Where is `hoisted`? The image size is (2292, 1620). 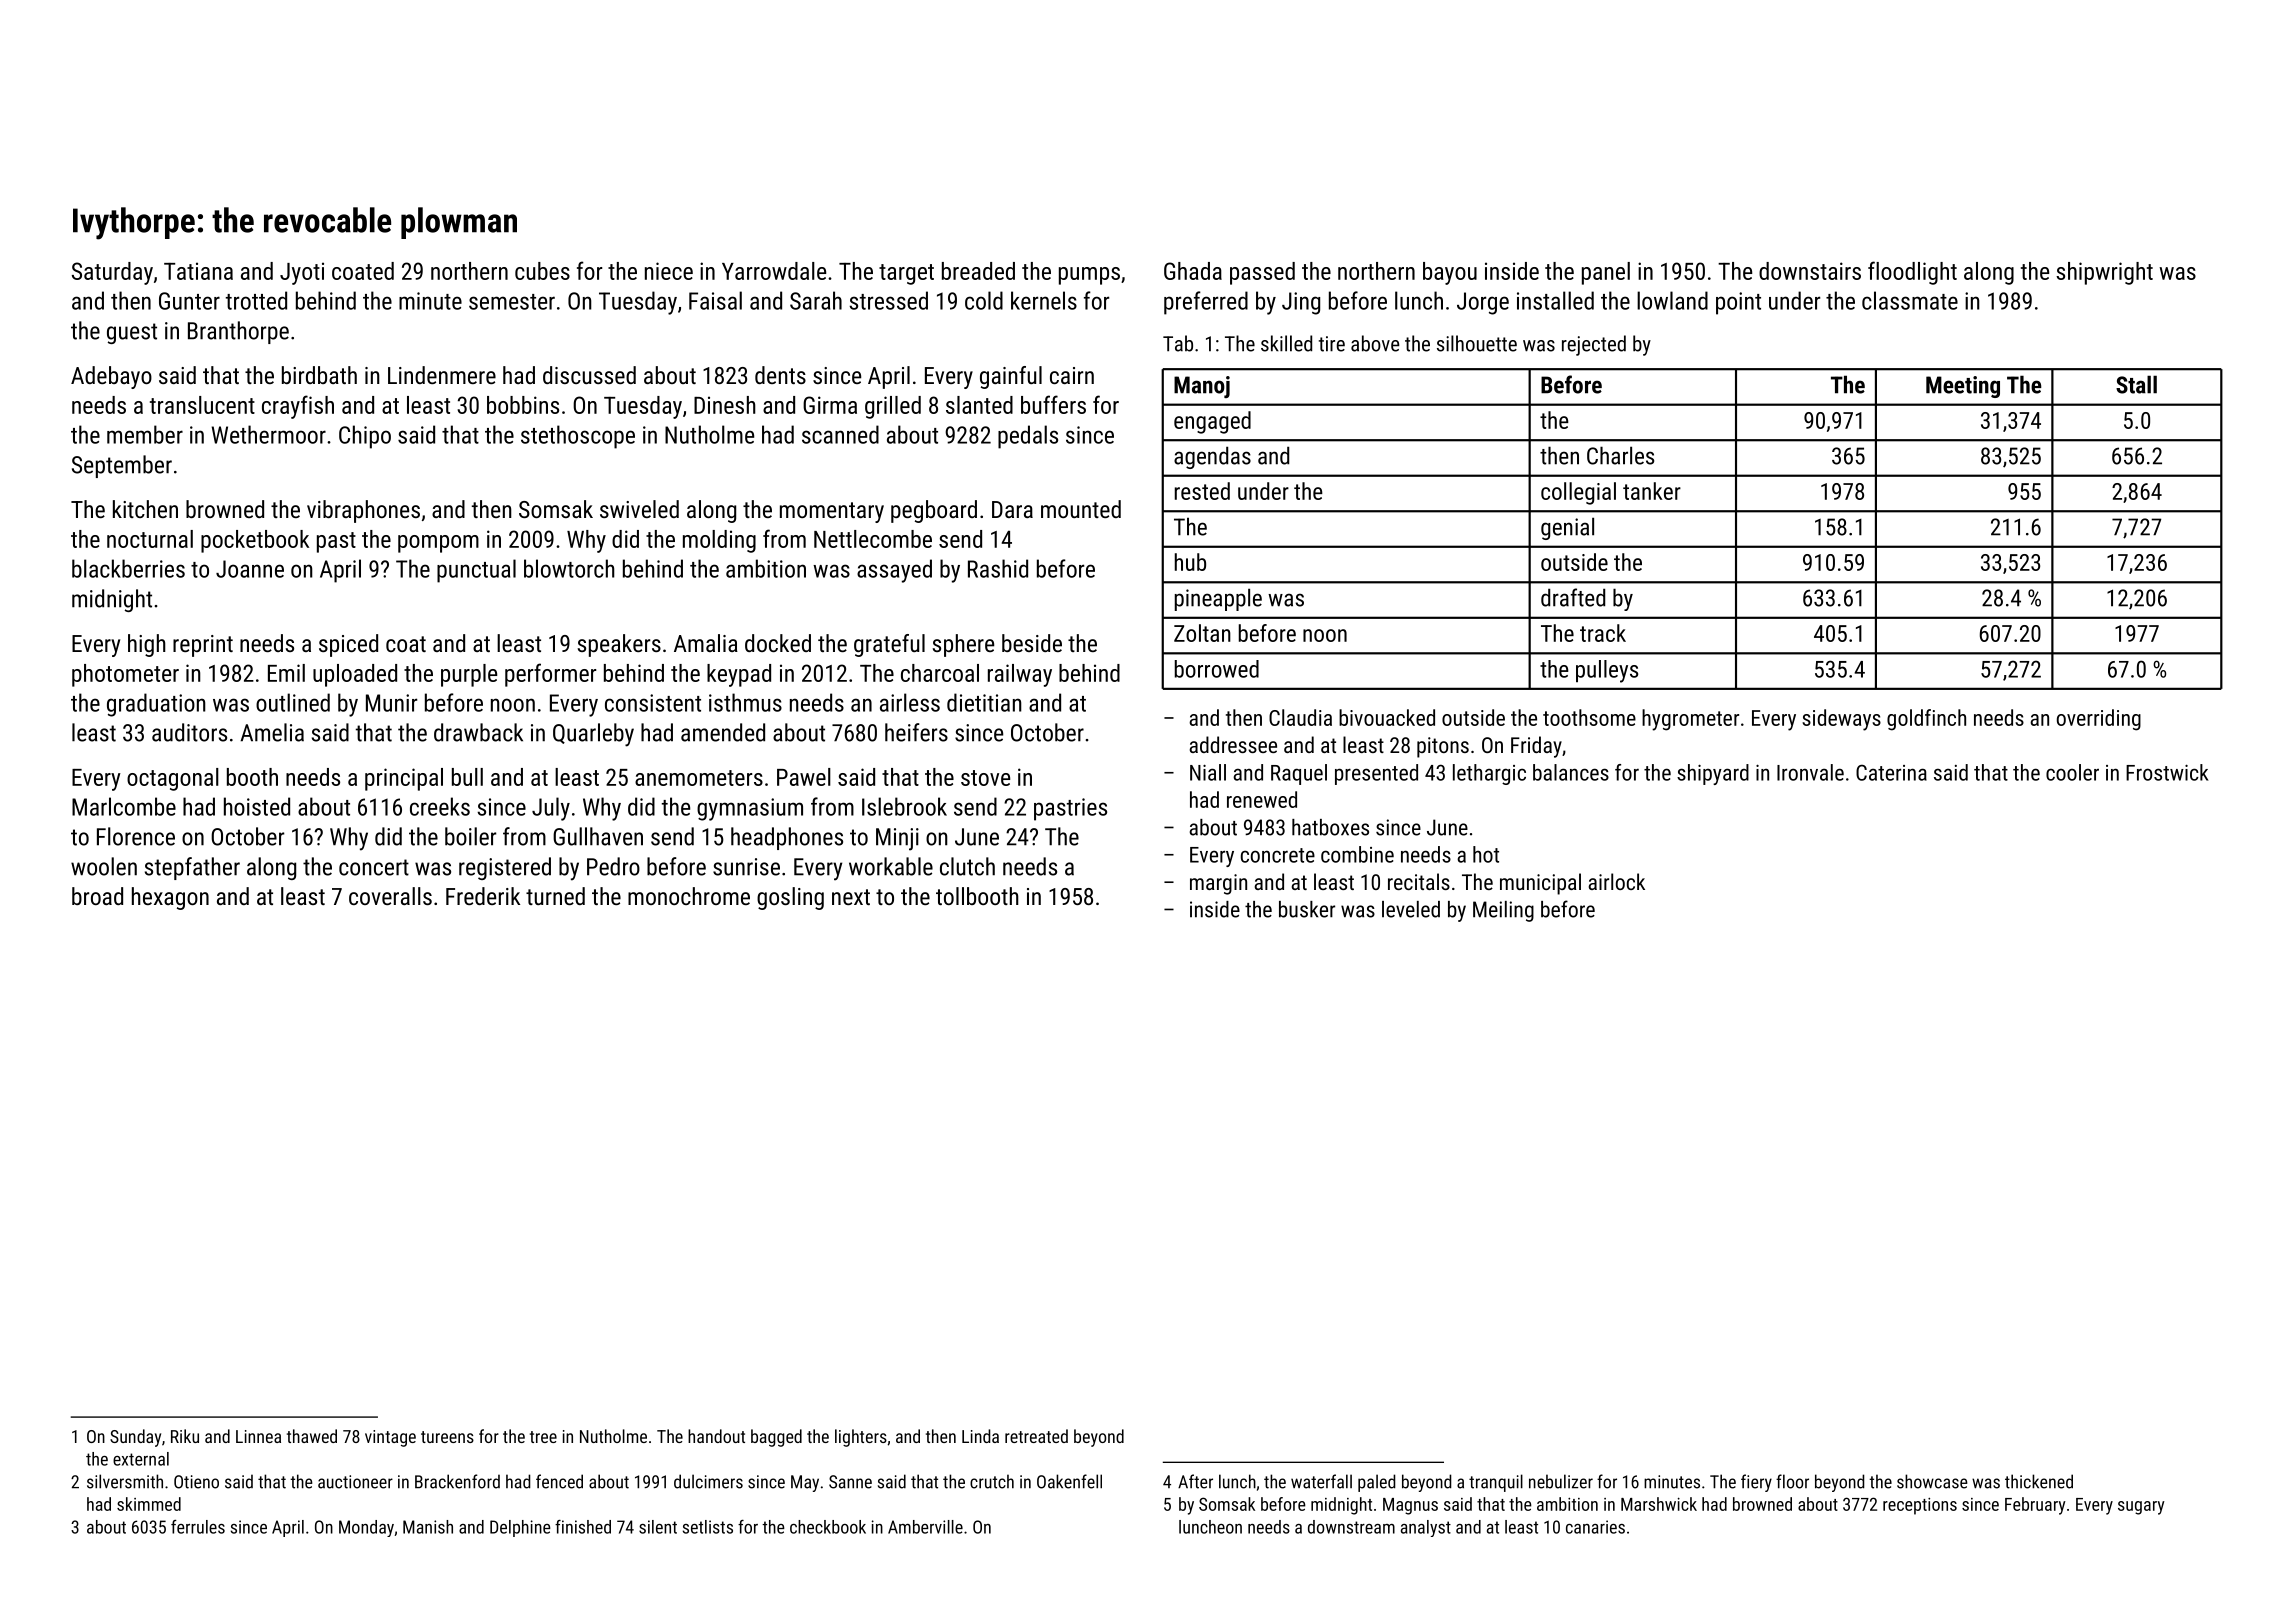 hoisted is located at coordinates (257, 806).
